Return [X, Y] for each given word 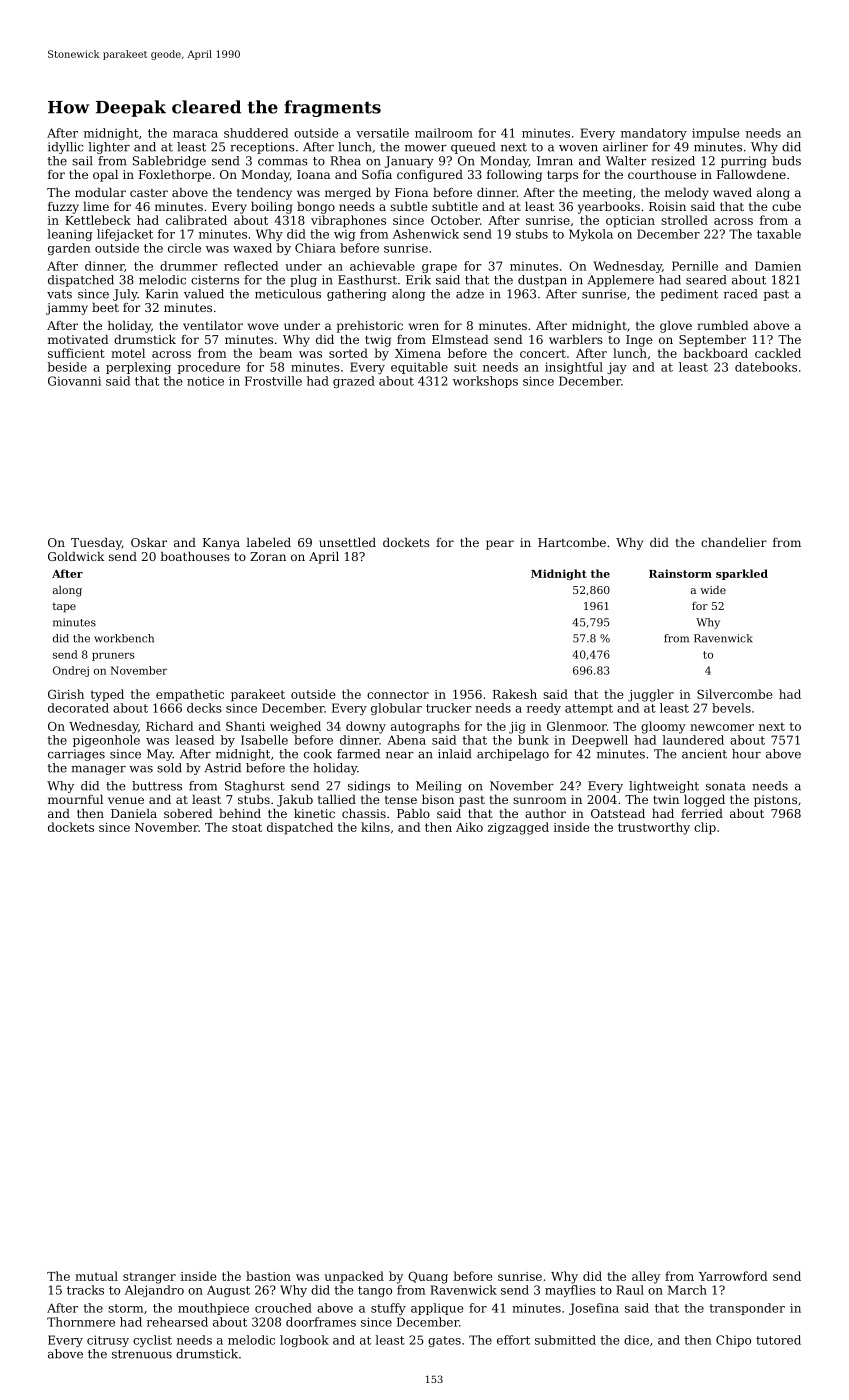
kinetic [314, 813]
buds [786, 161]
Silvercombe [734, 694]
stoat [247, 827]
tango [375, 1291]
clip [705, 828]
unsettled [347, 542]
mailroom [444, 133]
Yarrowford [733, 1276]
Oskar [149, 542]
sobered [188, 813]
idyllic [66, 148]
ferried [702, 813]
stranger [149, 1278]
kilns [375, 827]
